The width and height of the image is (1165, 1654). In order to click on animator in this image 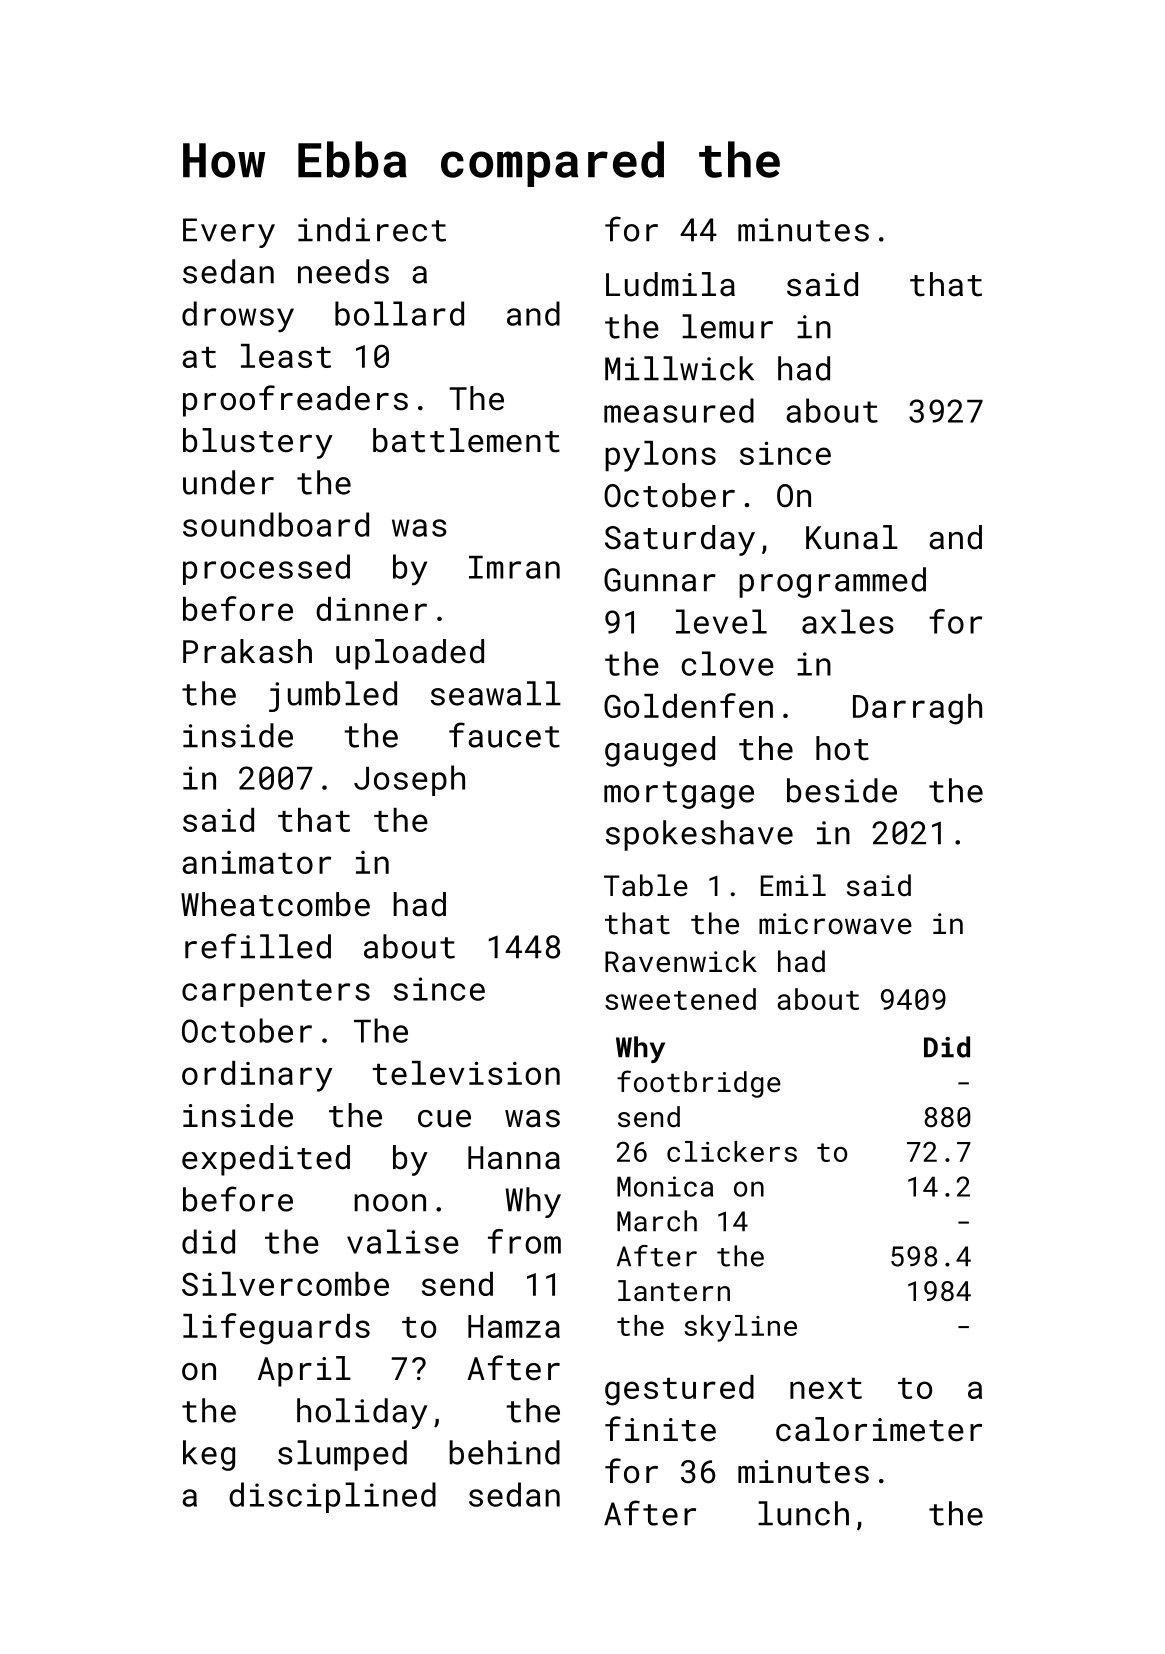, I will do `click(256, 862)`.
